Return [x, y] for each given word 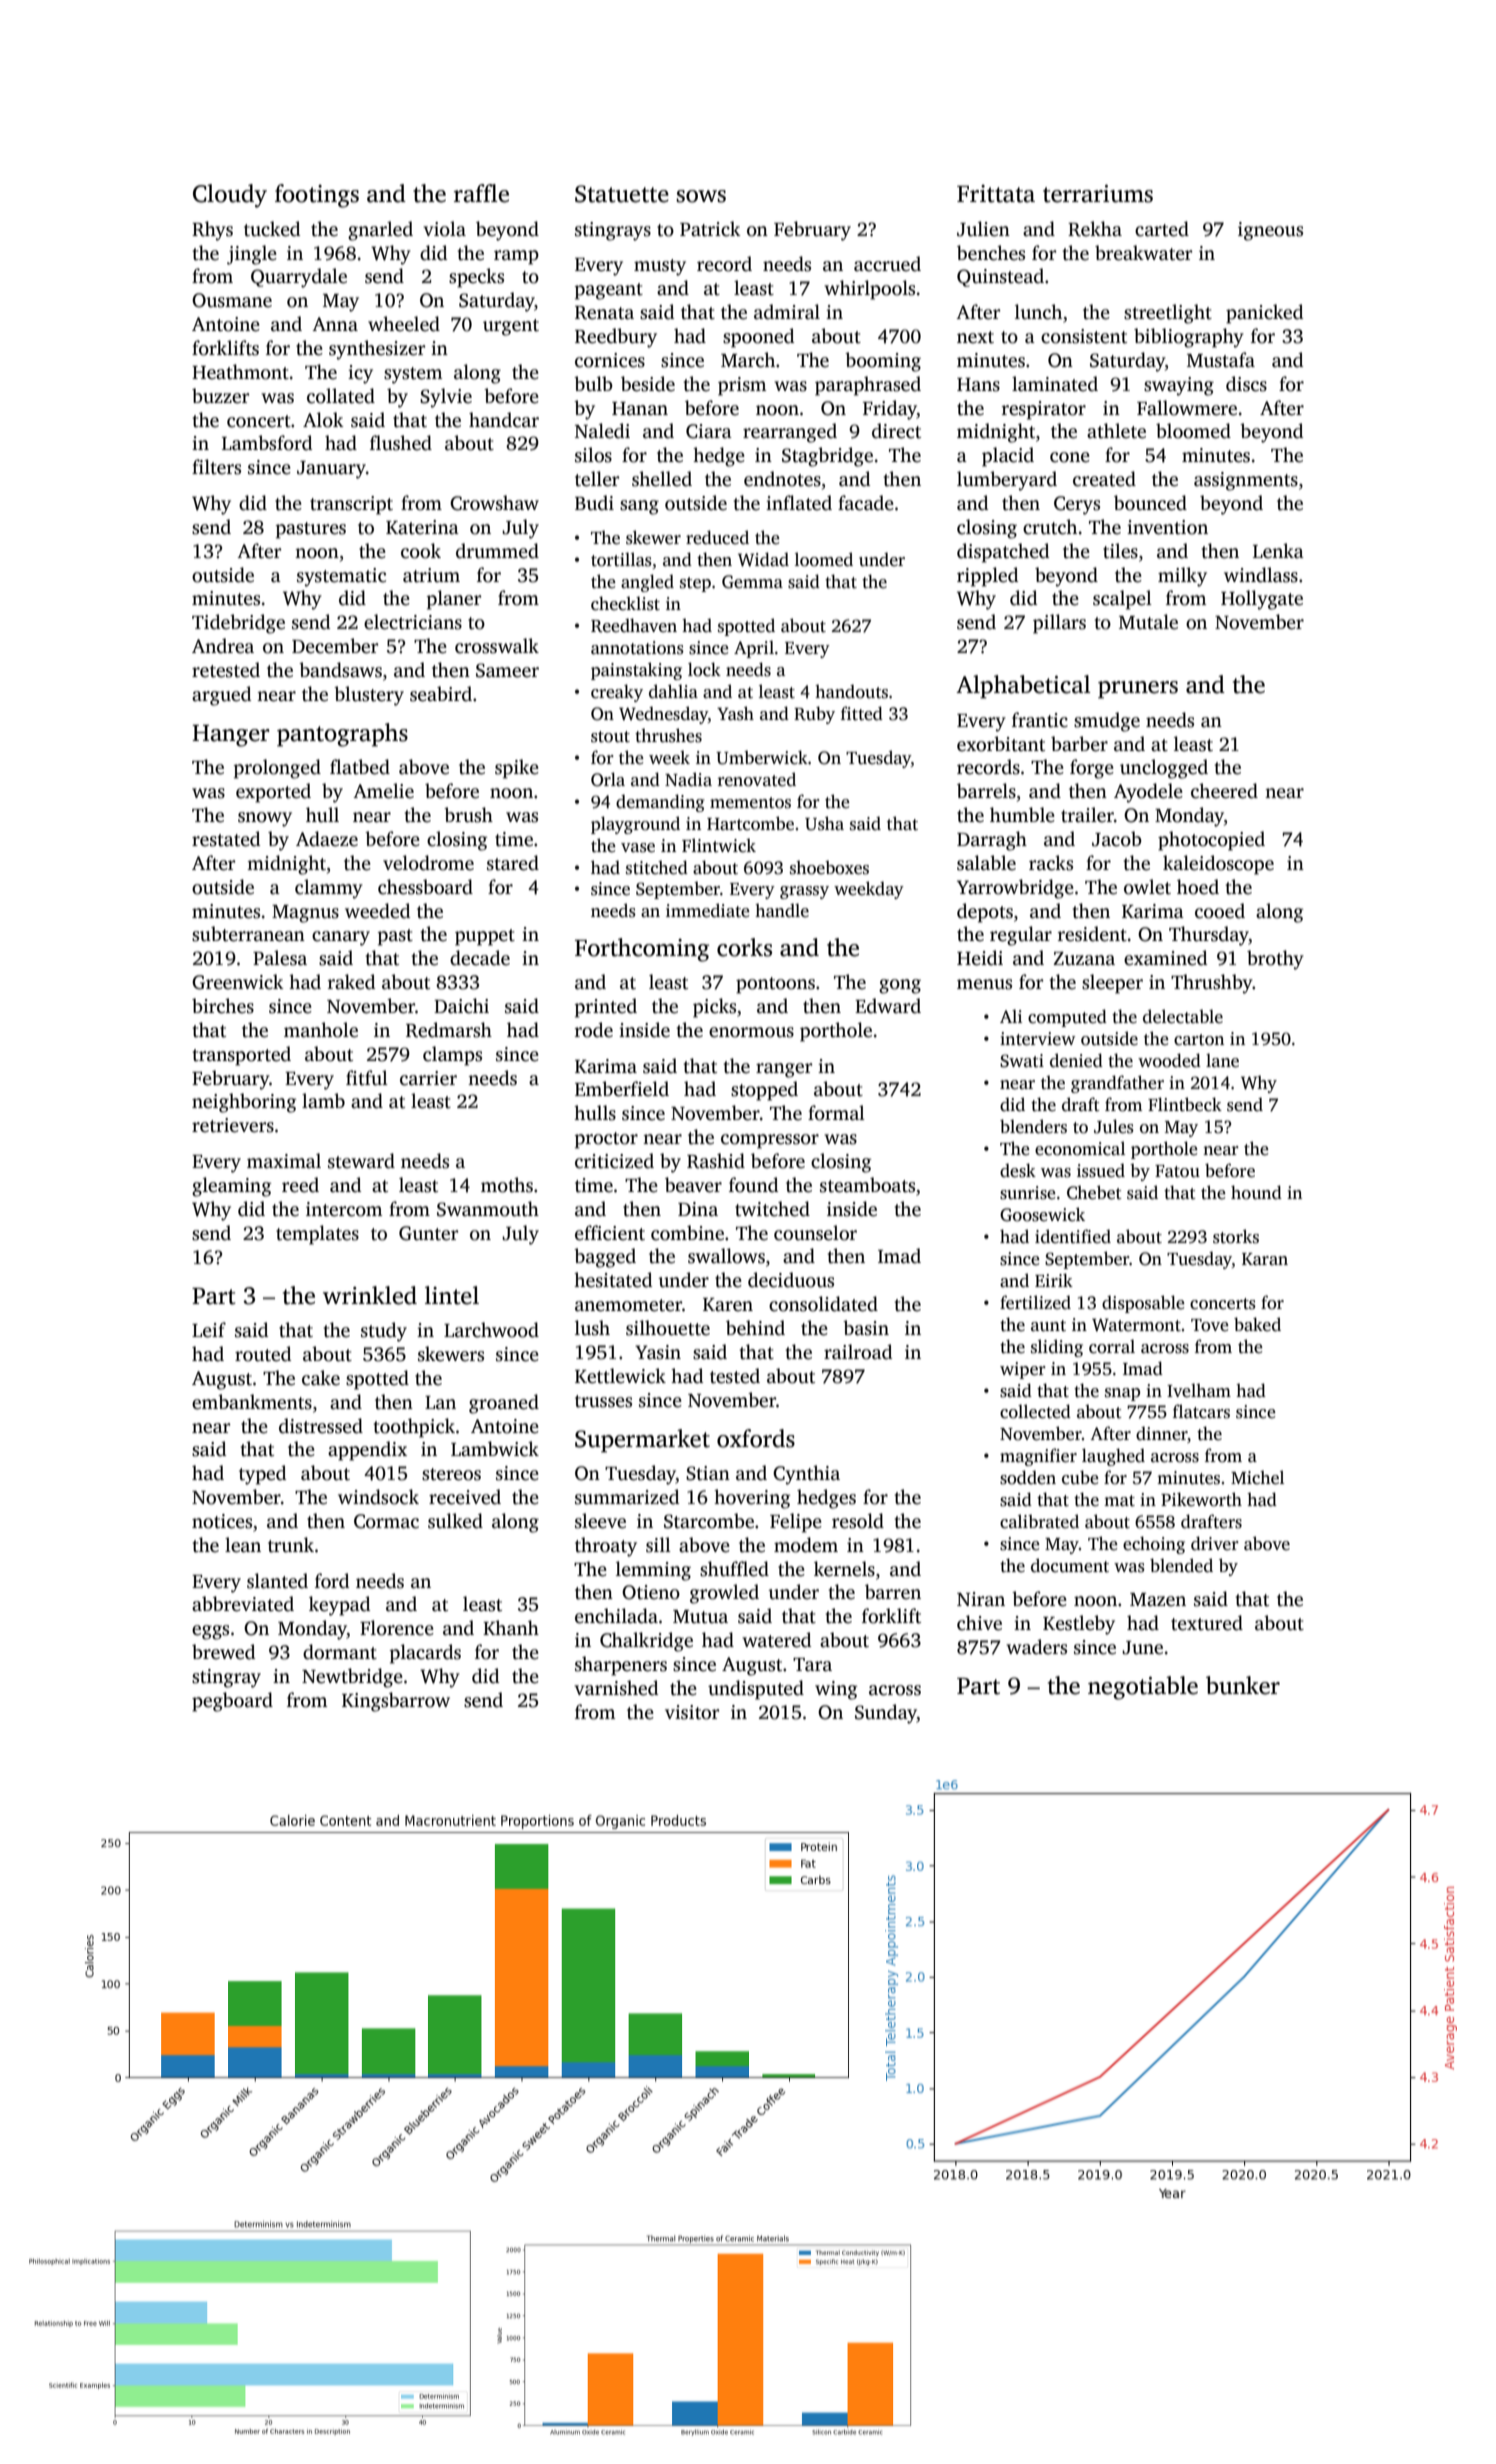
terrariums [1098, 194]
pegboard [232, 1702]
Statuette [622, 194]
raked [351, 982]
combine [687, 1233]
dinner [1162, 1434]
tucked [272, 229]
